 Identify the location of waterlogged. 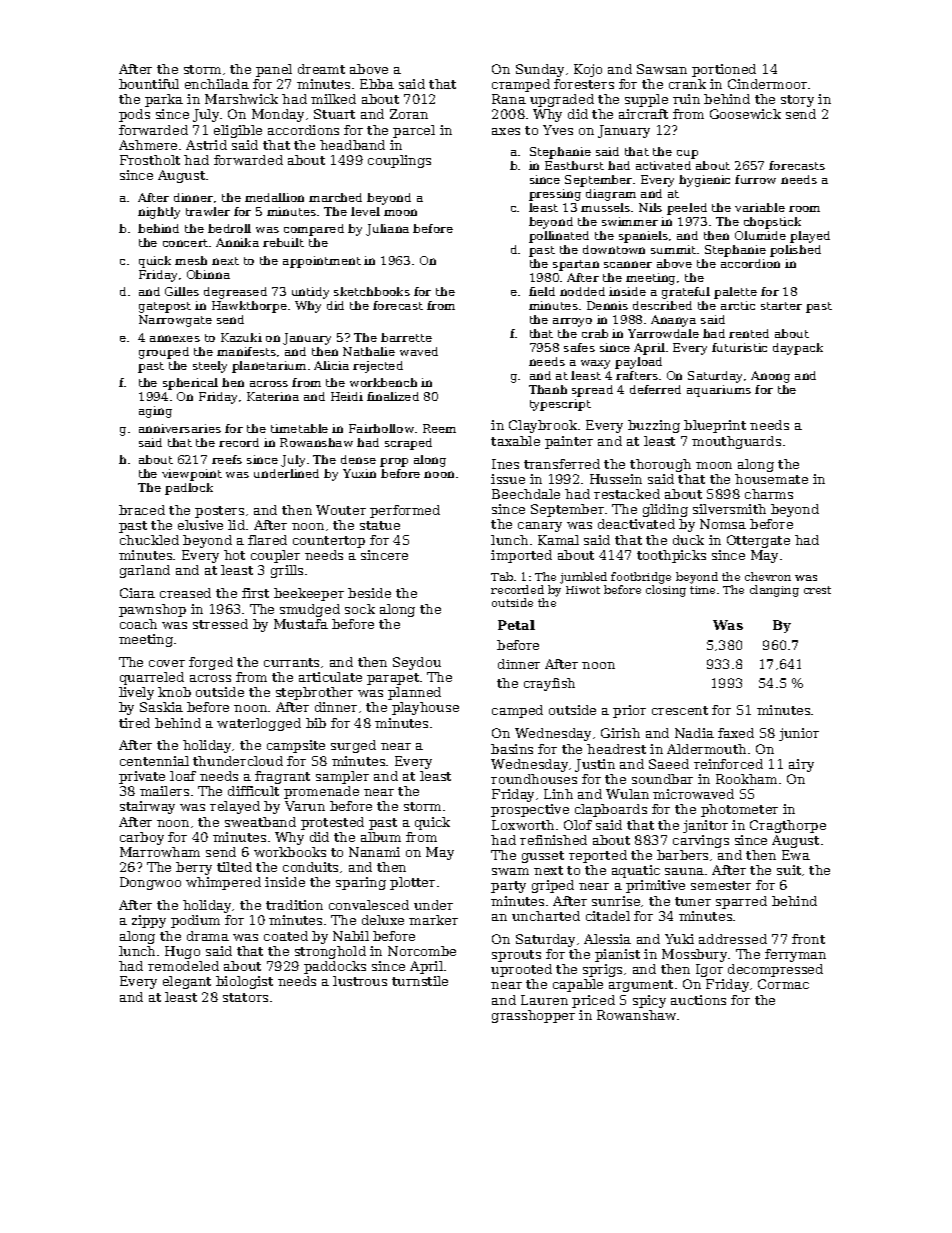
(259, 724).
